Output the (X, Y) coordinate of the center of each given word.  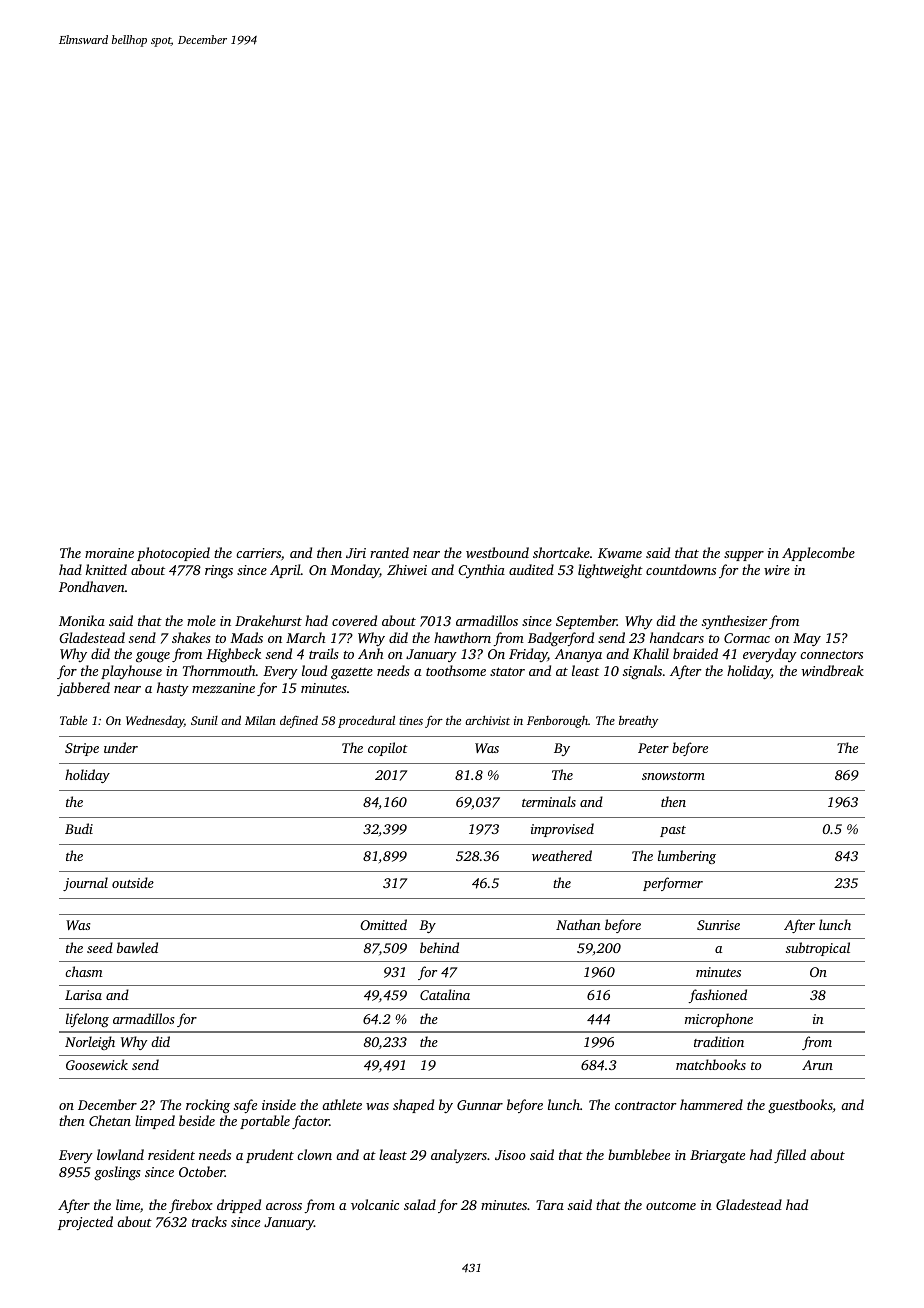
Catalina (445, 994)
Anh (371, 653)
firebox (191, 1206)
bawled (137, 947)
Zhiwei (407, 569)
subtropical (818, 949)
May (807, 639)
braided (695, 653)
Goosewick (97, 1064)
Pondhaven (92, 586)
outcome (671, 1206)
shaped (413, 1106)
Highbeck (233, 655)
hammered (711, 1104)
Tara (550, 1205)
